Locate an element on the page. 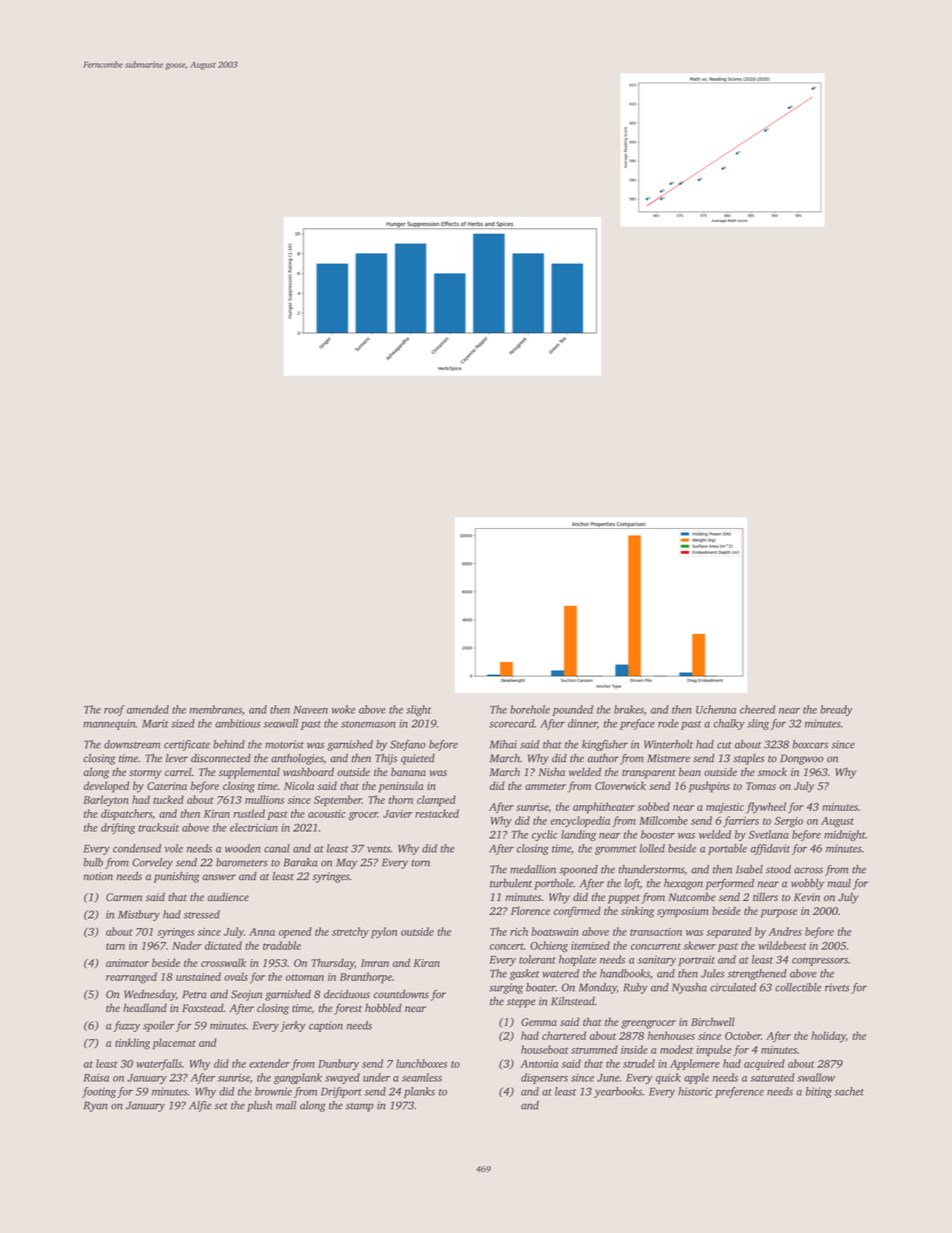 The height and width of the document is (1233, 952). Alfie is located at coordinates (200, 1106).
